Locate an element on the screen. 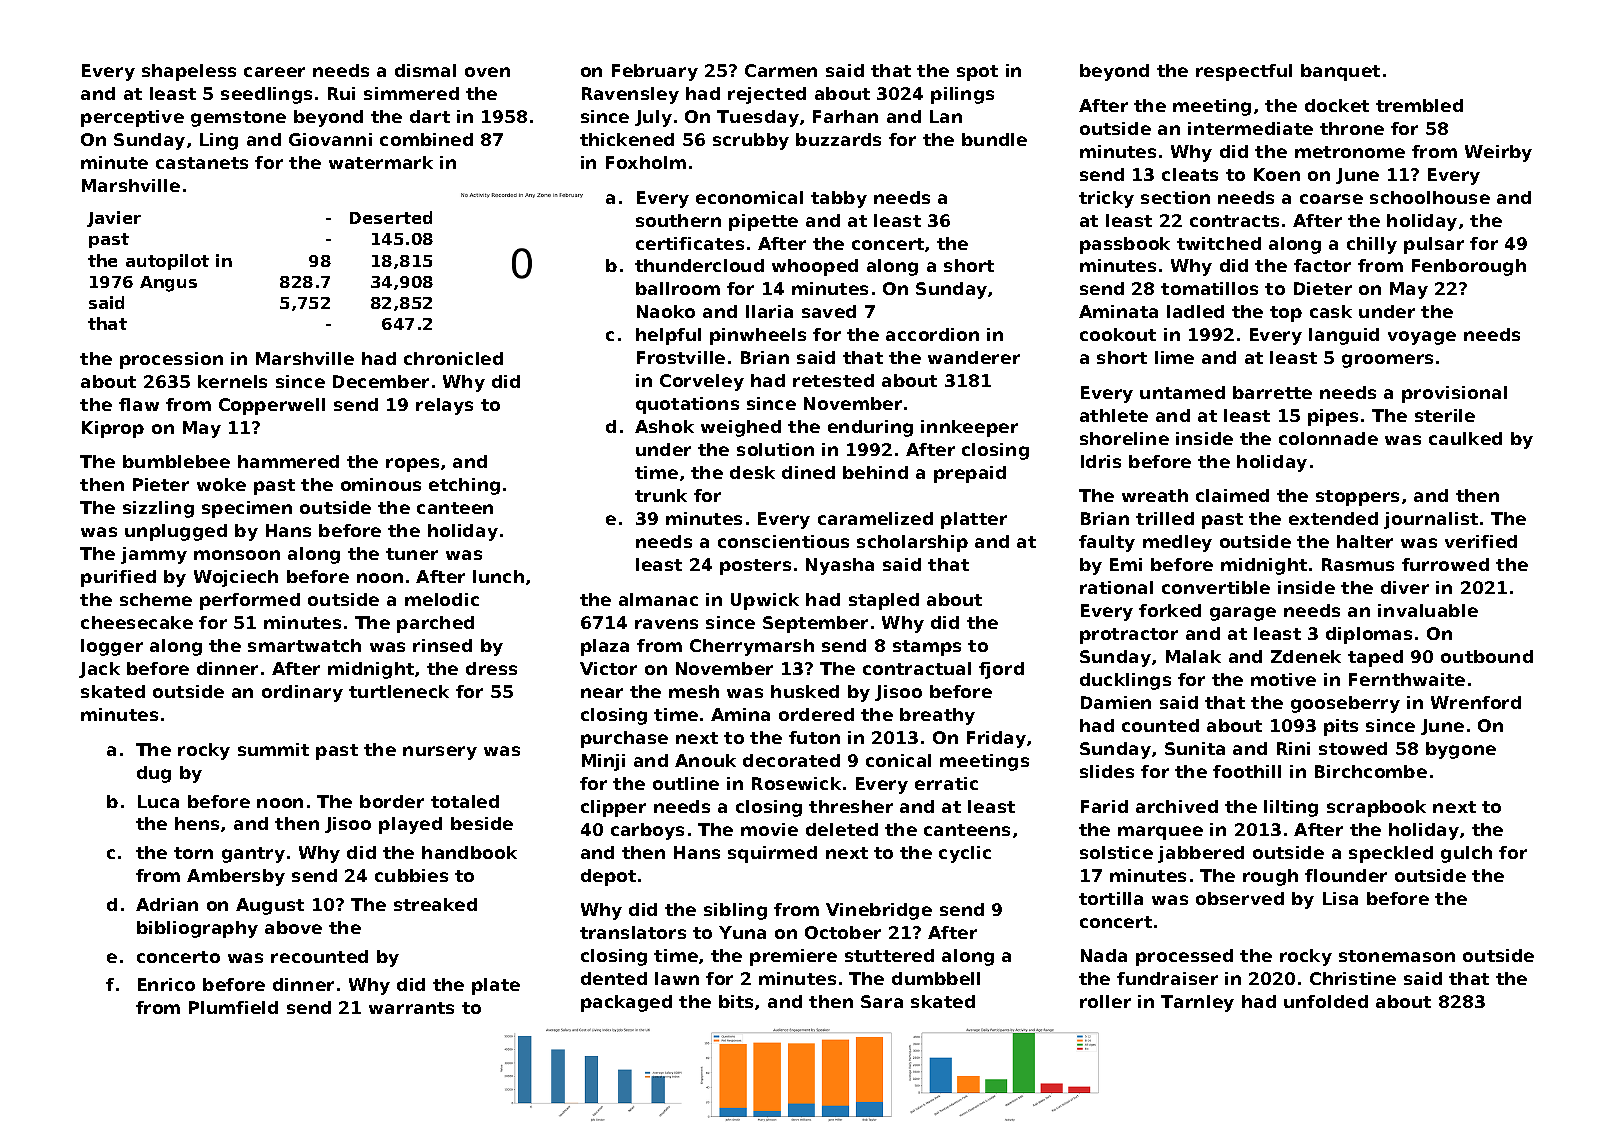 Image resolution: width=1617 pixels, height=1143 pixels. etching is located at coordinates (464, 486).
